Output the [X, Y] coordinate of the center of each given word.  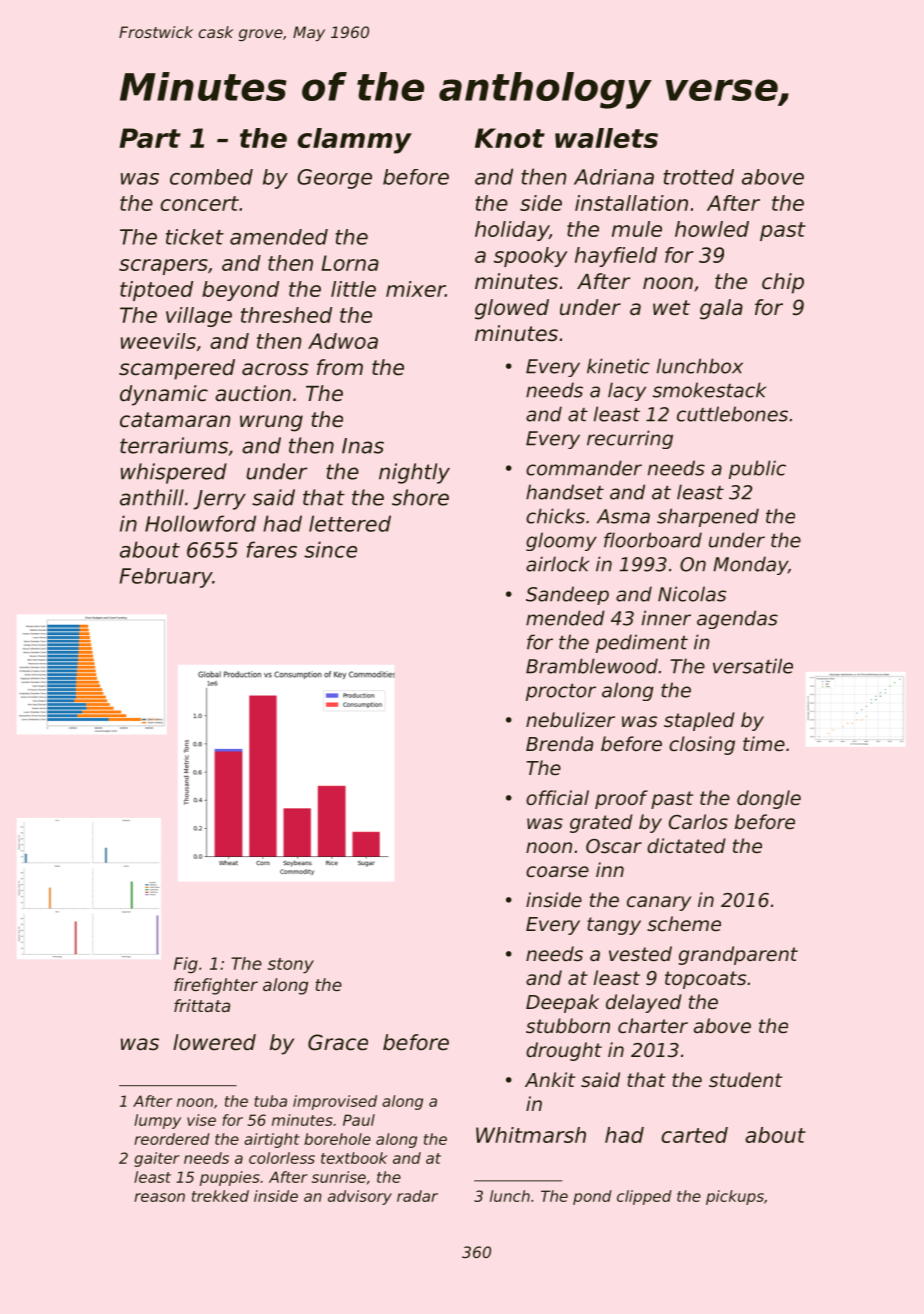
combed [211, 177]
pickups [735, 1197]
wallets [606, 138]
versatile [753, 666]
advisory [360, 1197]
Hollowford [200, 523]
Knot [510, 138]
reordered [172, 1139]
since [330, 549]
